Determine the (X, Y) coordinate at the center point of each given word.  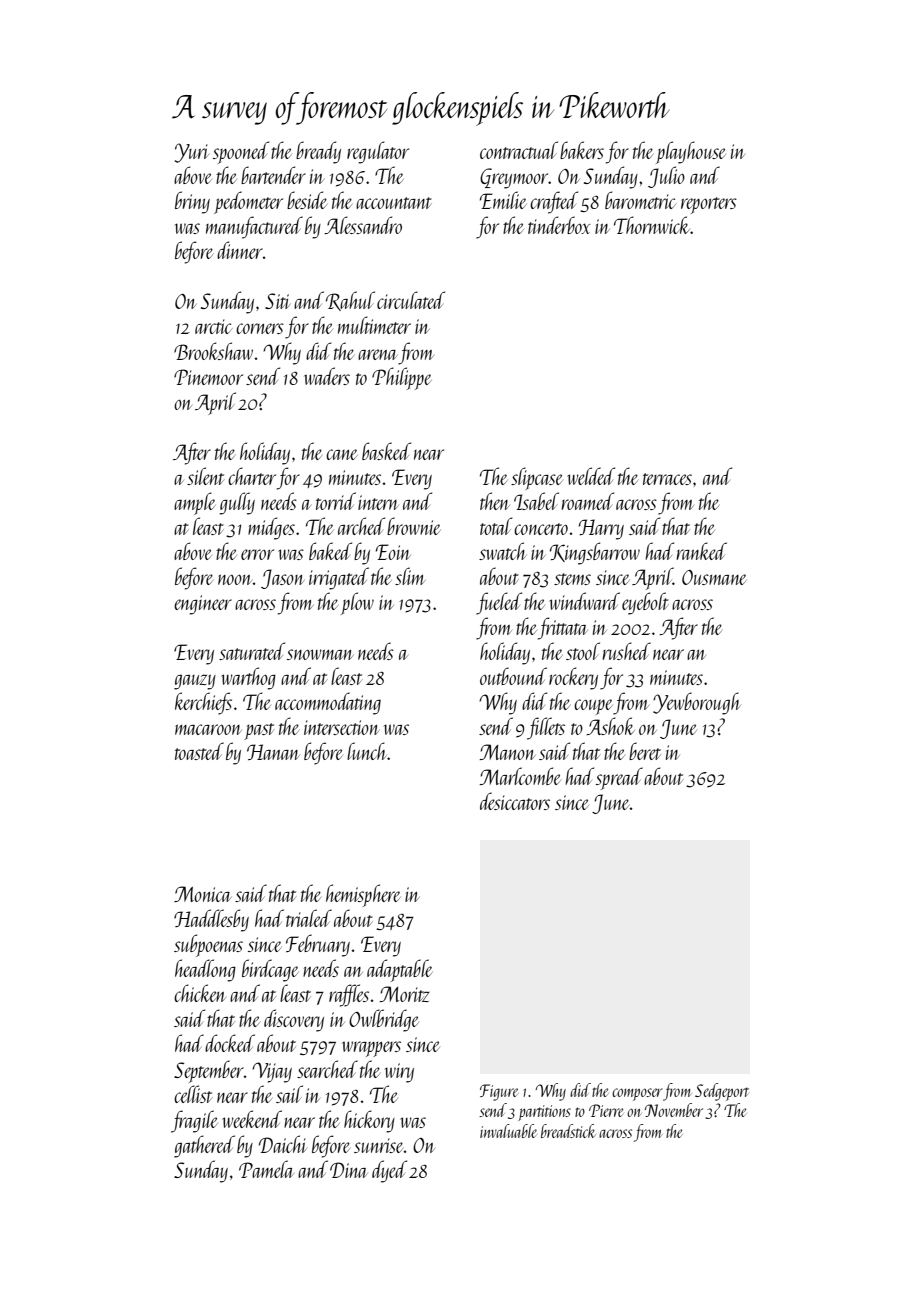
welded (591, 476)
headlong (205, 970)
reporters (709, 205)
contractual (519, 150)
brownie (414, 526)
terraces (667, 479)
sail (289, 1094)
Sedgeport (722, 1092)
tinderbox (559, 225)
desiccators (515, 801)
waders (327, 376)
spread (619, 778)
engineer (203, 605)
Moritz (405, 994)
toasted (199, 751)
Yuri (192, 153)
